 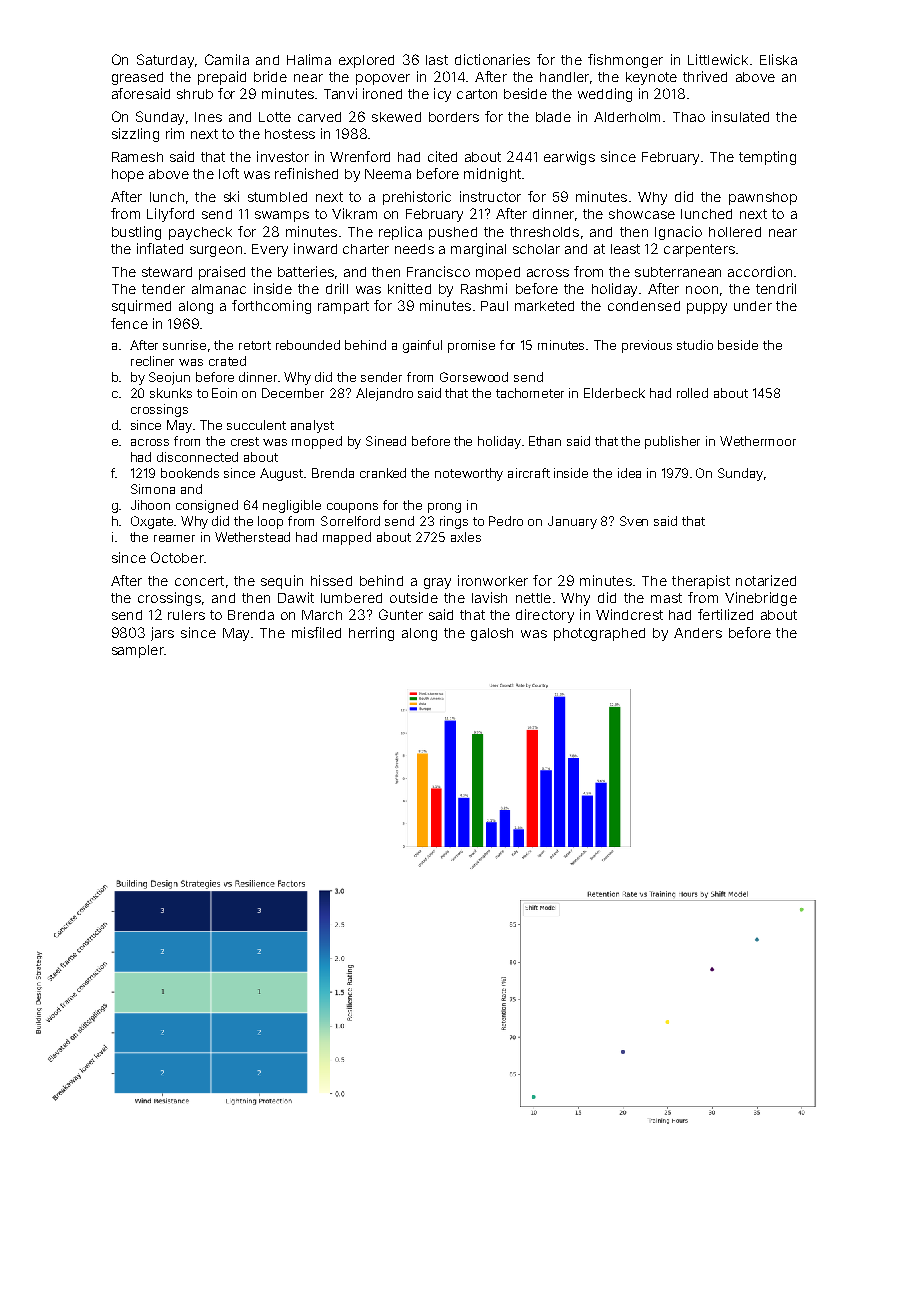 I want to click on ironworker, so click(x=493, y=580).
